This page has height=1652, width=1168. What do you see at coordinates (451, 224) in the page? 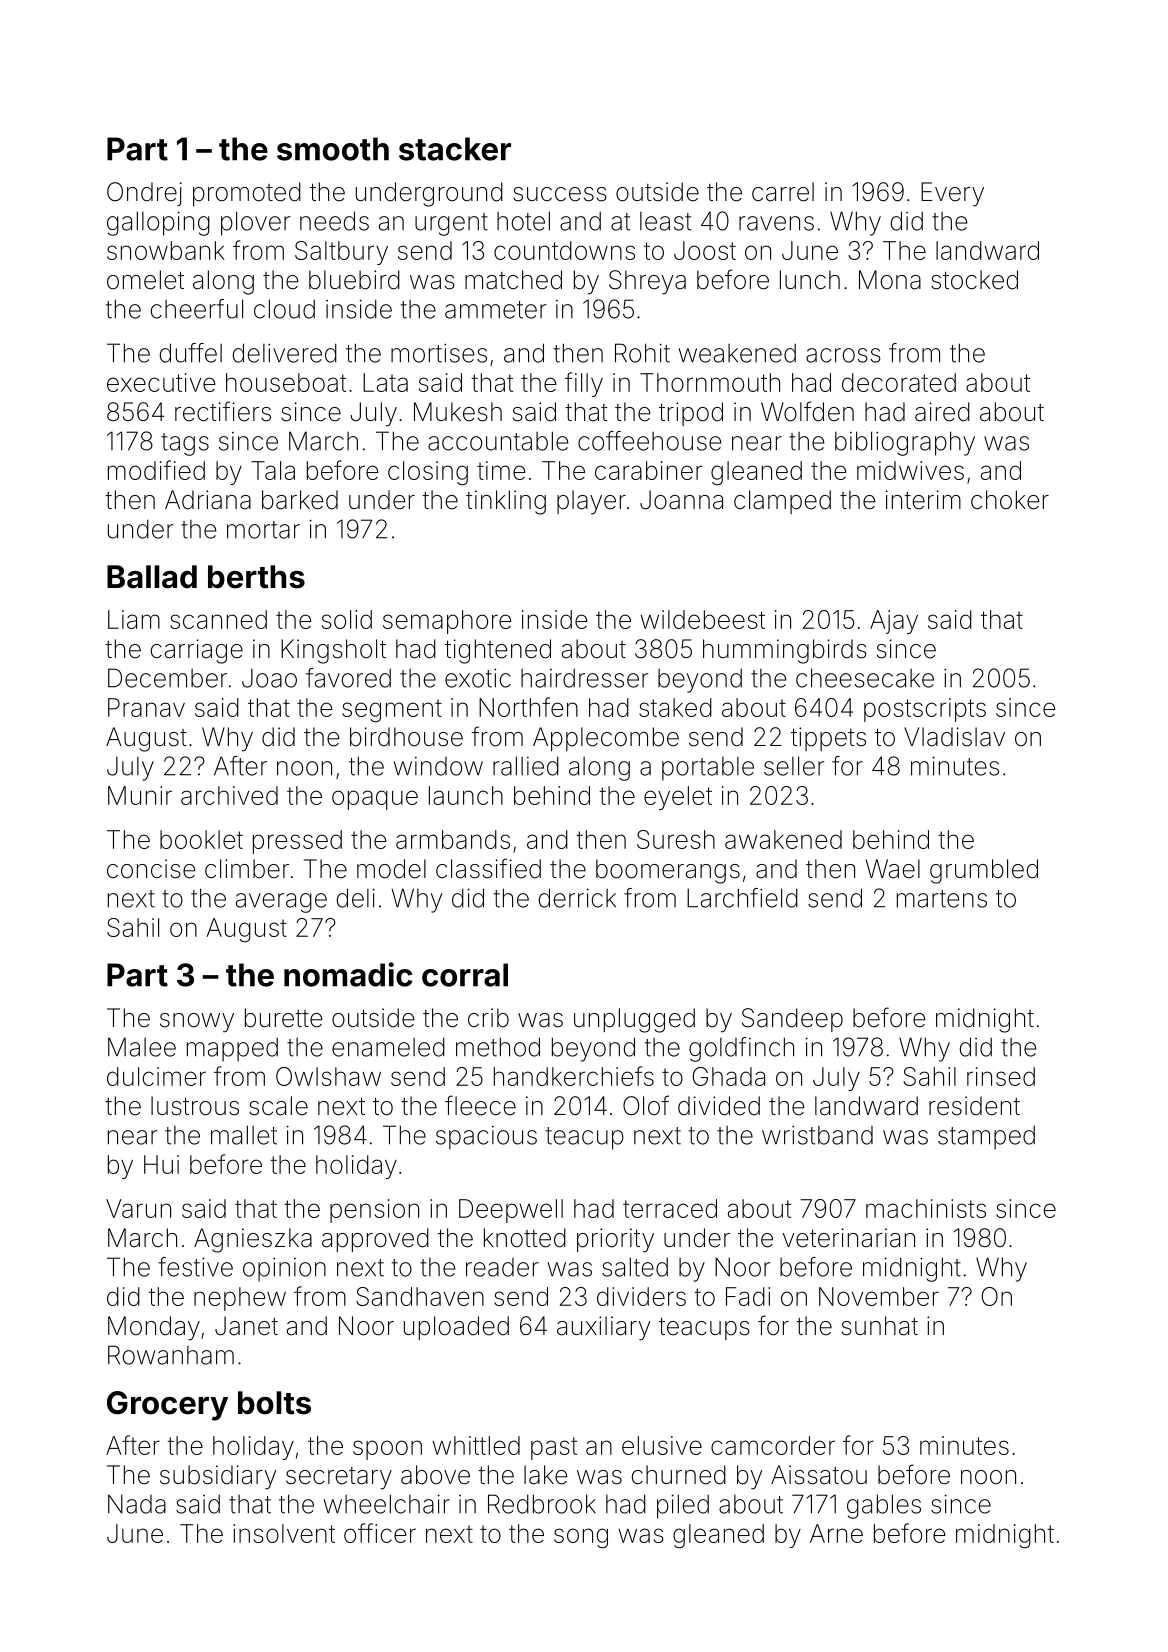
I see `urgent` at bounding box center [451, 224].
